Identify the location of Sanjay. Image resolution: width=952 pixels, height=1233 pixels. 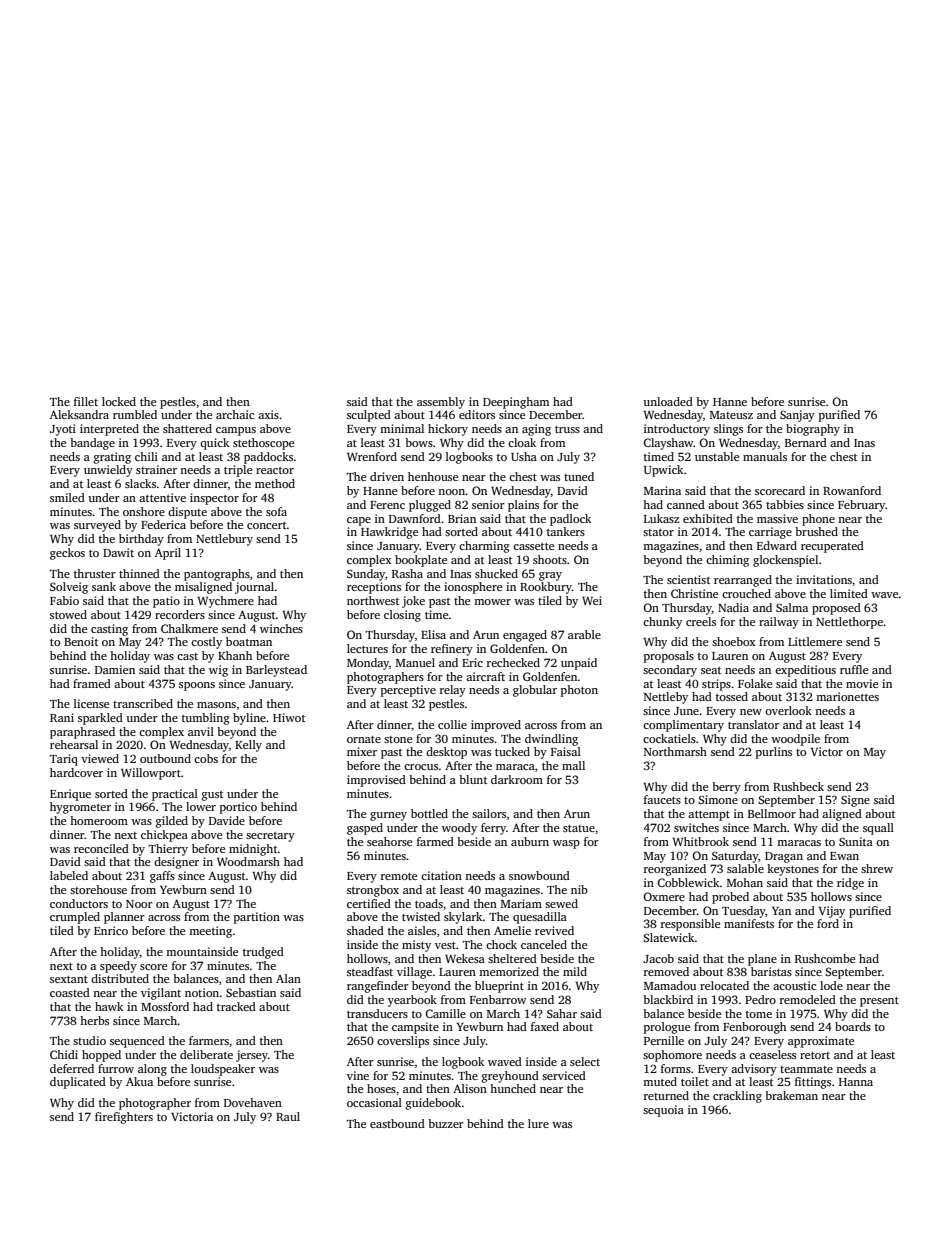
(797, 416).
